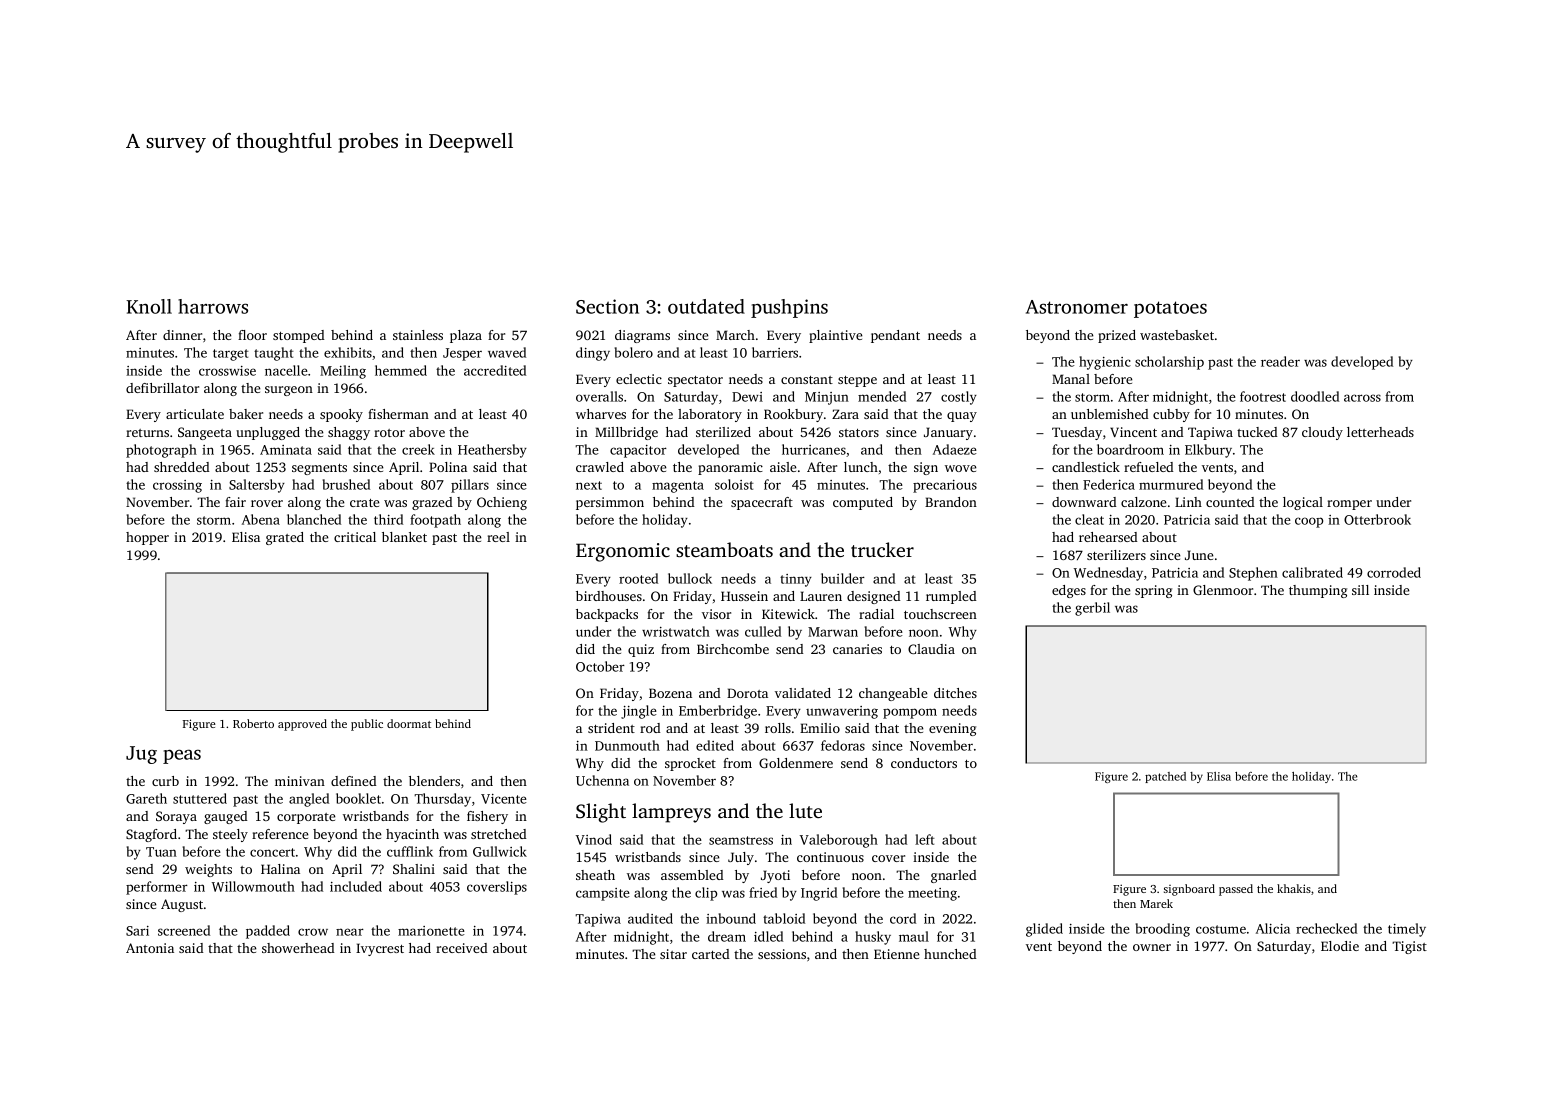 This page has height=1098, width=1553. Describe the element at coordinates (147, 538) in the page. I see `hopper` at that location.
